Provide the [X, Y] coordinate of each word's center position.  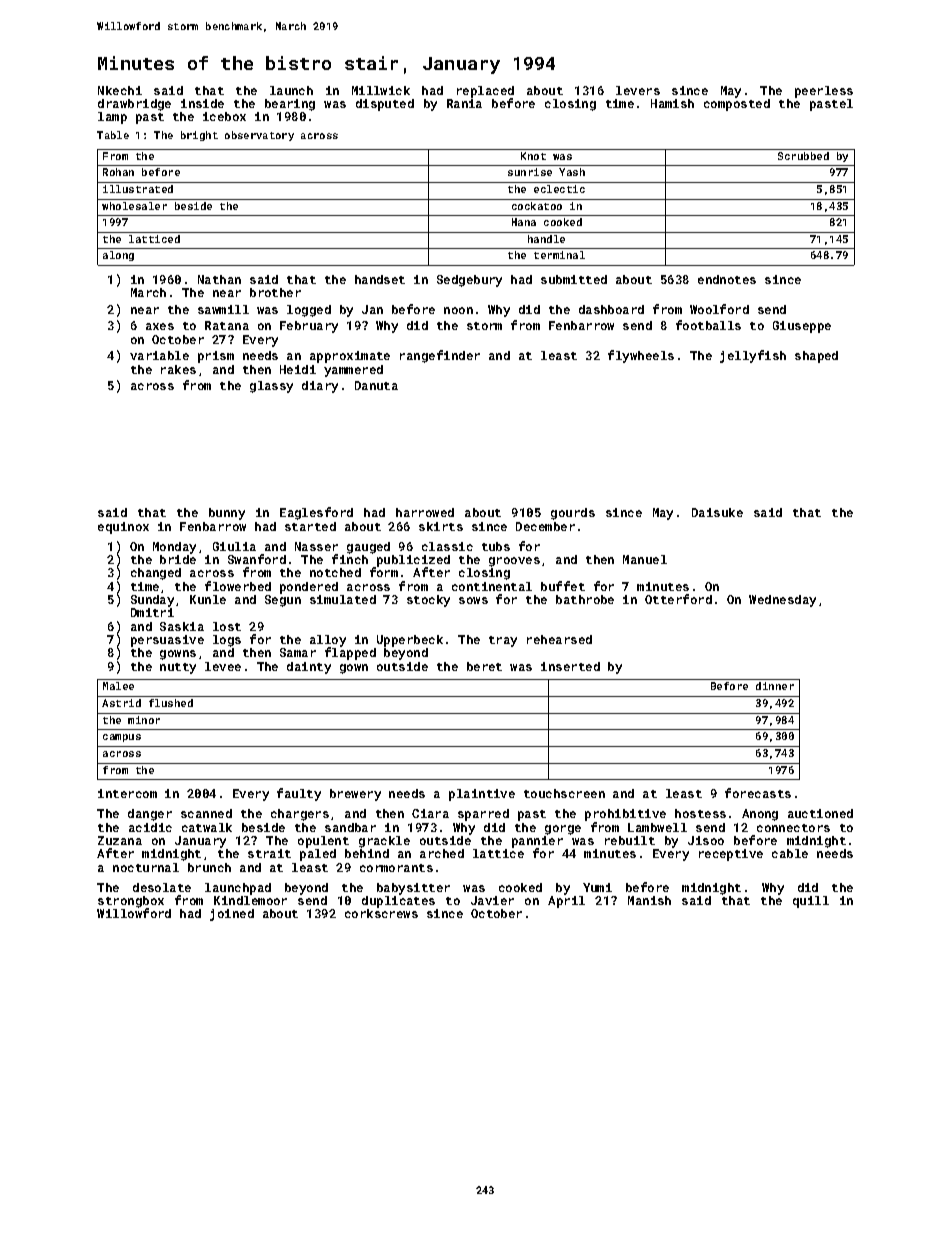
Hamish [672, 103]
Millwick [381, 90]
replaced [485, 92]
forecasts [758, 793]
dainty [309, 668]
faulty [299, 794]
